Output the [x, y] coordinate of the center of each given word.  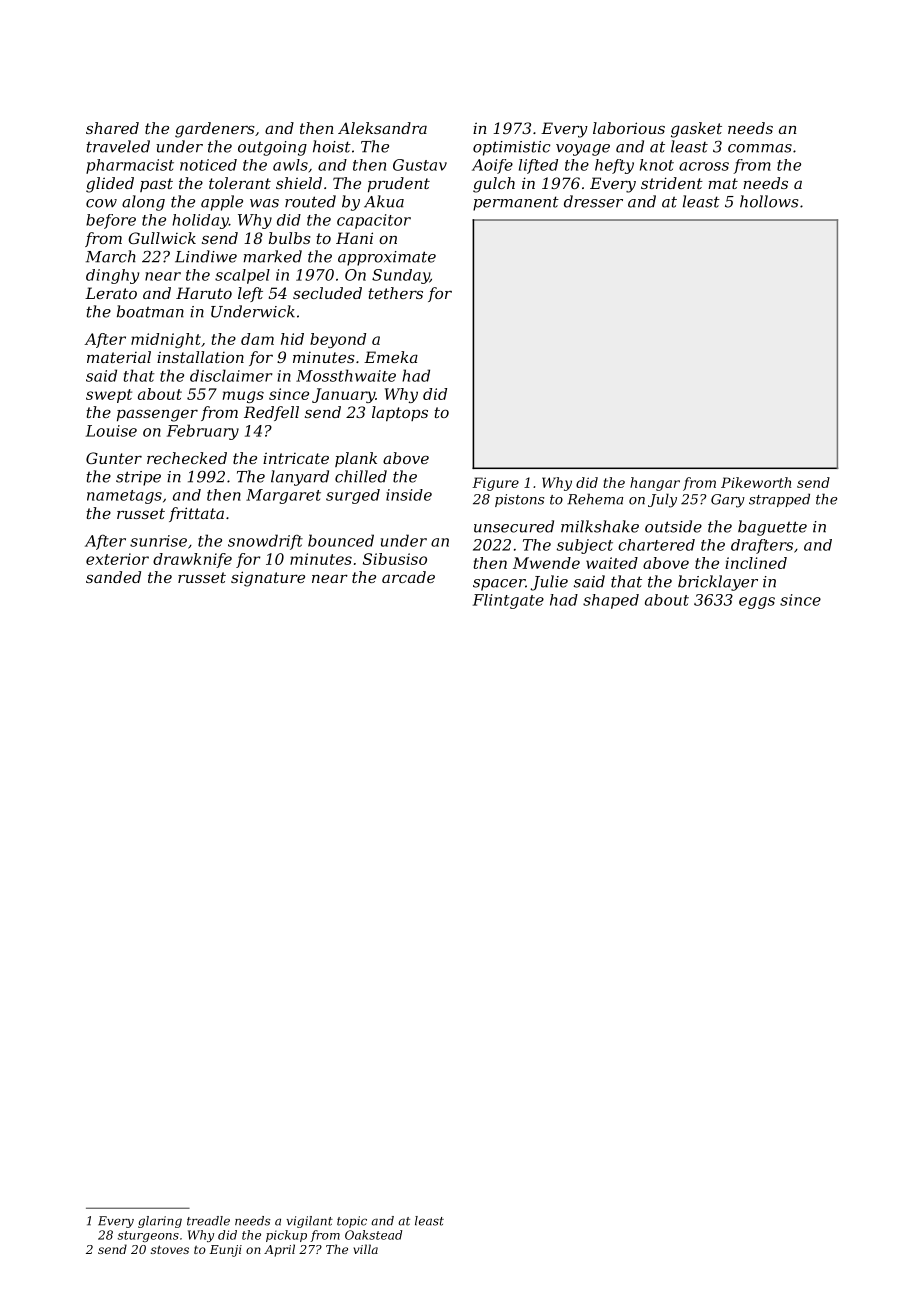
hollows [769, 201]
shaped [611, 601]
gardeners [215, 130]
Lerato [111, 293]
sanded [113, 577]
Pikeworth [756, 482]
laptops [400, 413]
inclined [756, 563]
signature [268, 579]
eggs [757, 603]
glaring [160, 1222]
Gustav [420, 165]
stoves [170, 1249]
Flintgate [508, 601]
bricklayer [718, 583]
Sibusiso [395, 559]
